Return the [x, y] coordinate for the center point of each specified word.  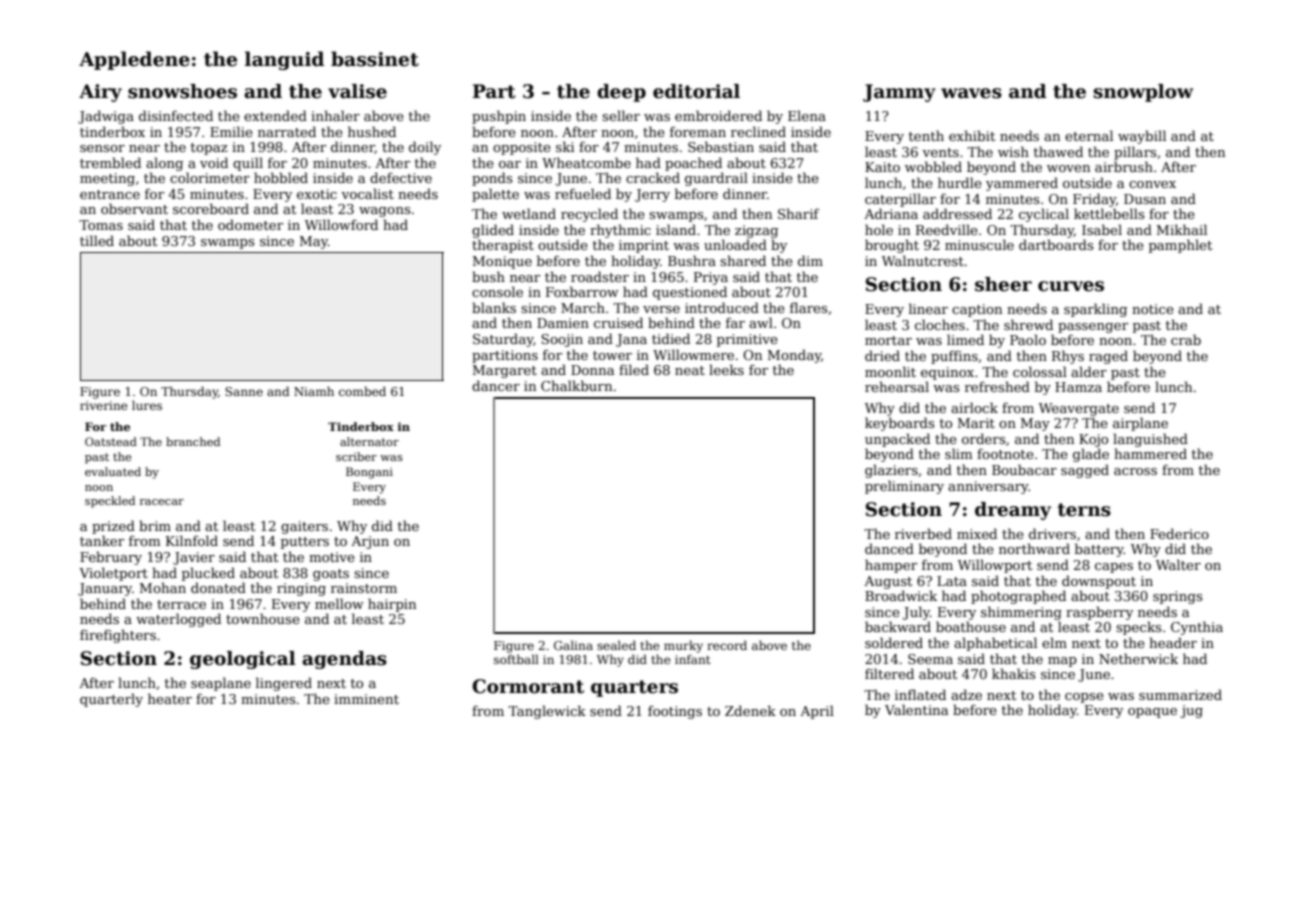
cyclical [1044, 215]
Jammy [899, 93]
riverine [104, 405]
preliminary [904, 487]
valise [357, 91]
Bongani [369, 473]
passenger [1093, 328]
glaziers [891, 471]
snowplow [1143, 93]
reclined [758, 131]
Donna [592, 370]
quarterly [111, 700]
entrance [110, 194]
